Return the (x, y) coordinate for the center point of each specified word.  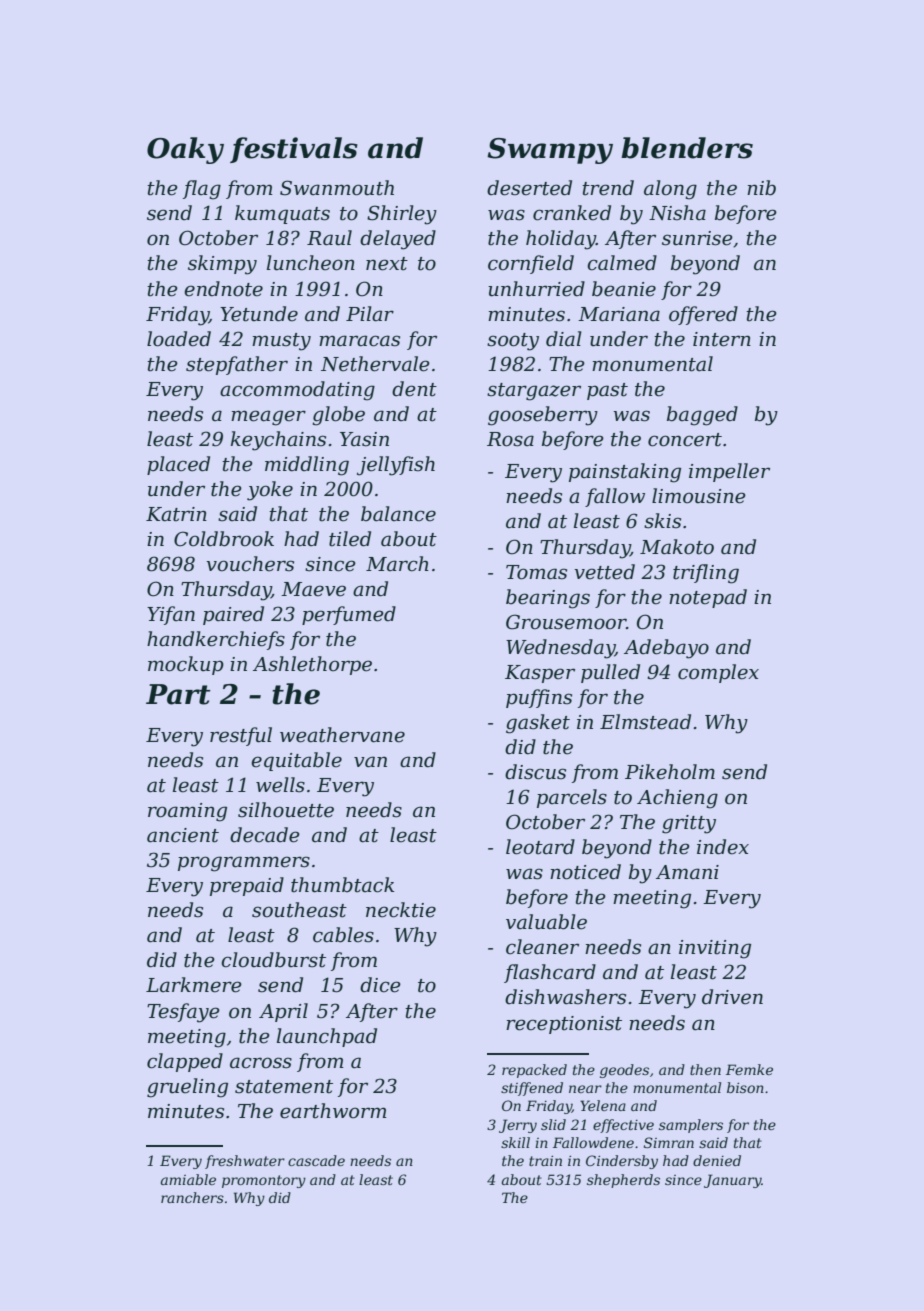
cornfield (531, 264)
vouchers (250, 564)
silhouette (286, 810)
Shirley (402, 215)
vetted (604, 572)
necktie (401, 910)
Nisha (677, 213)
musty (281, 342)
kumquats (282, 214)
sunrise (697, 238)
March (397, 564)
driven (732, 997)
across (261, 1063)
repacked (534, 1071)
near (585, 1089)
